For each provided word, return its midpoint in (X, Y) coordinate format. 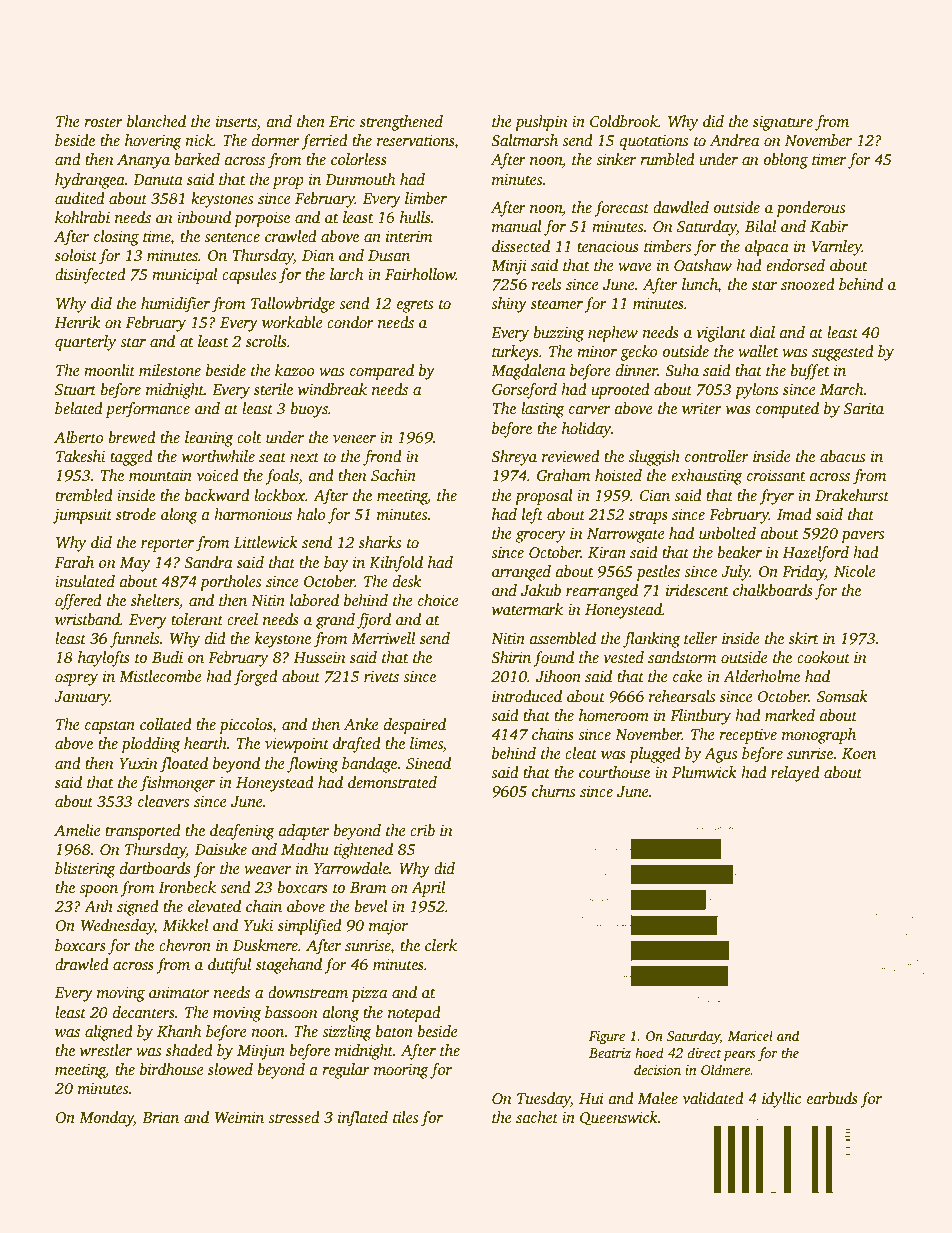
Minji (509, 267)
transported (143, 832)
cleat (581, 753)
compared (382, 372)
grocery (540, 537)
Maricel (750, 1035)
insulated (85, 581)
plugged (655, 755)
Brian (160, 1117)
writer (702, 408)
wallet (758, 351)
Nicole (855, 571)
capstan (110, 727)
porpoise (262, 219)
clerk (441, 945)
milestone (170, 370)
